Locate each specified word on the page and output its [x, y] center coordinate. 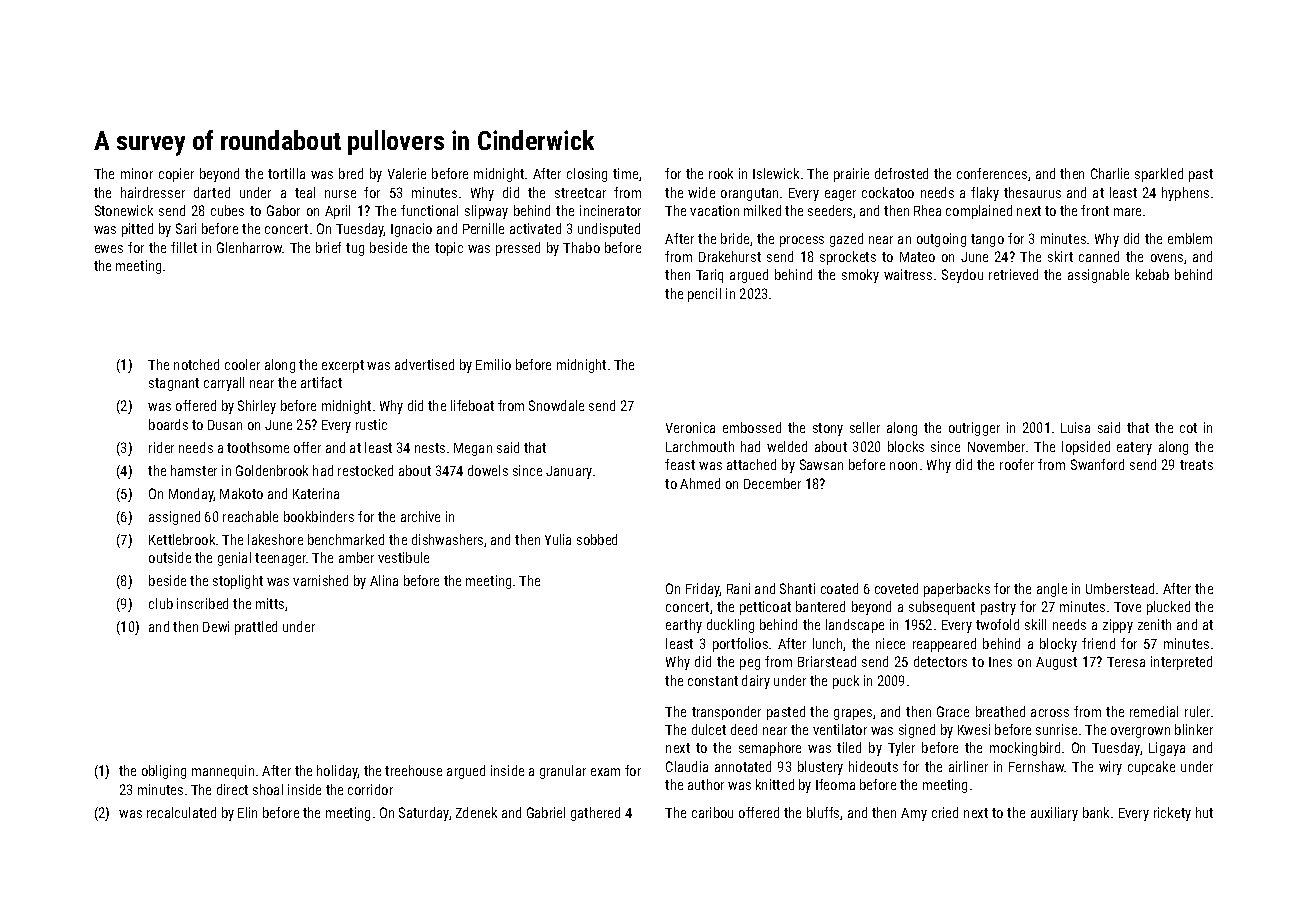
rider [161, 447]
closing [587, 175]
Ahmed [700, 483]
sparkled [1159, 175]
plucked [1168, 608]
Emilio [493, 364]
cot [1188, 428]
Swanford [1097, 464]
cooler [242, 364]
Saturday [424, 814]
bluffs [823, 812]
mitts [270, 603]
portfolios [740, 645]
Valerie [407, 173]
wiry [1110, 768]
